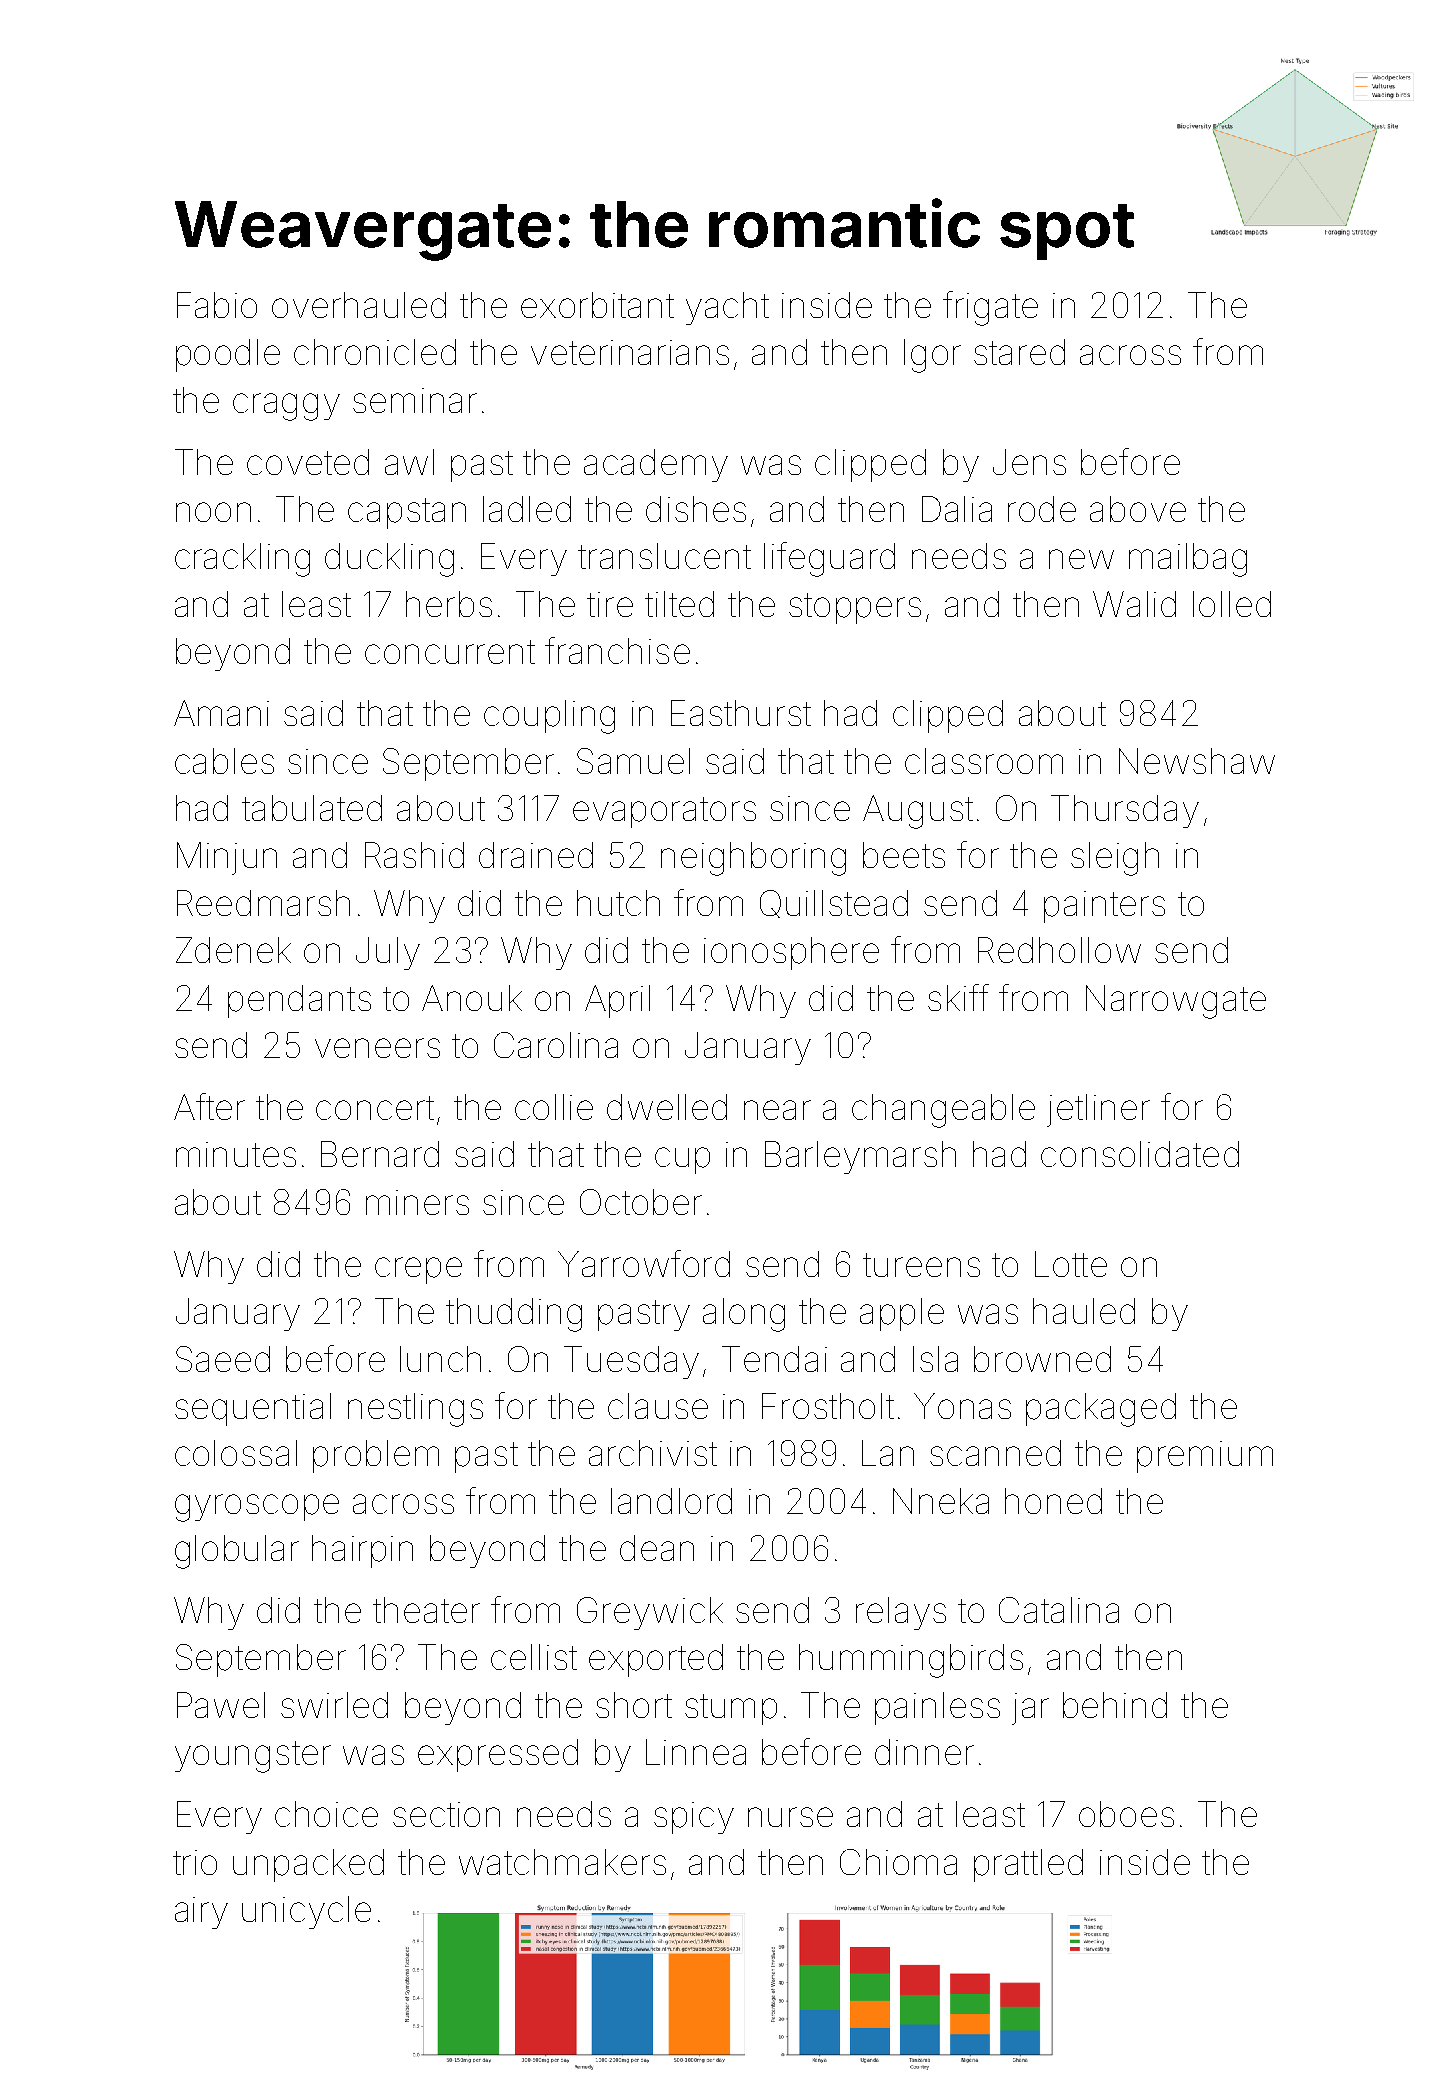 This screenshot has height=2100, width=1450. I want to click on dwelled, so click(667, 1107).
